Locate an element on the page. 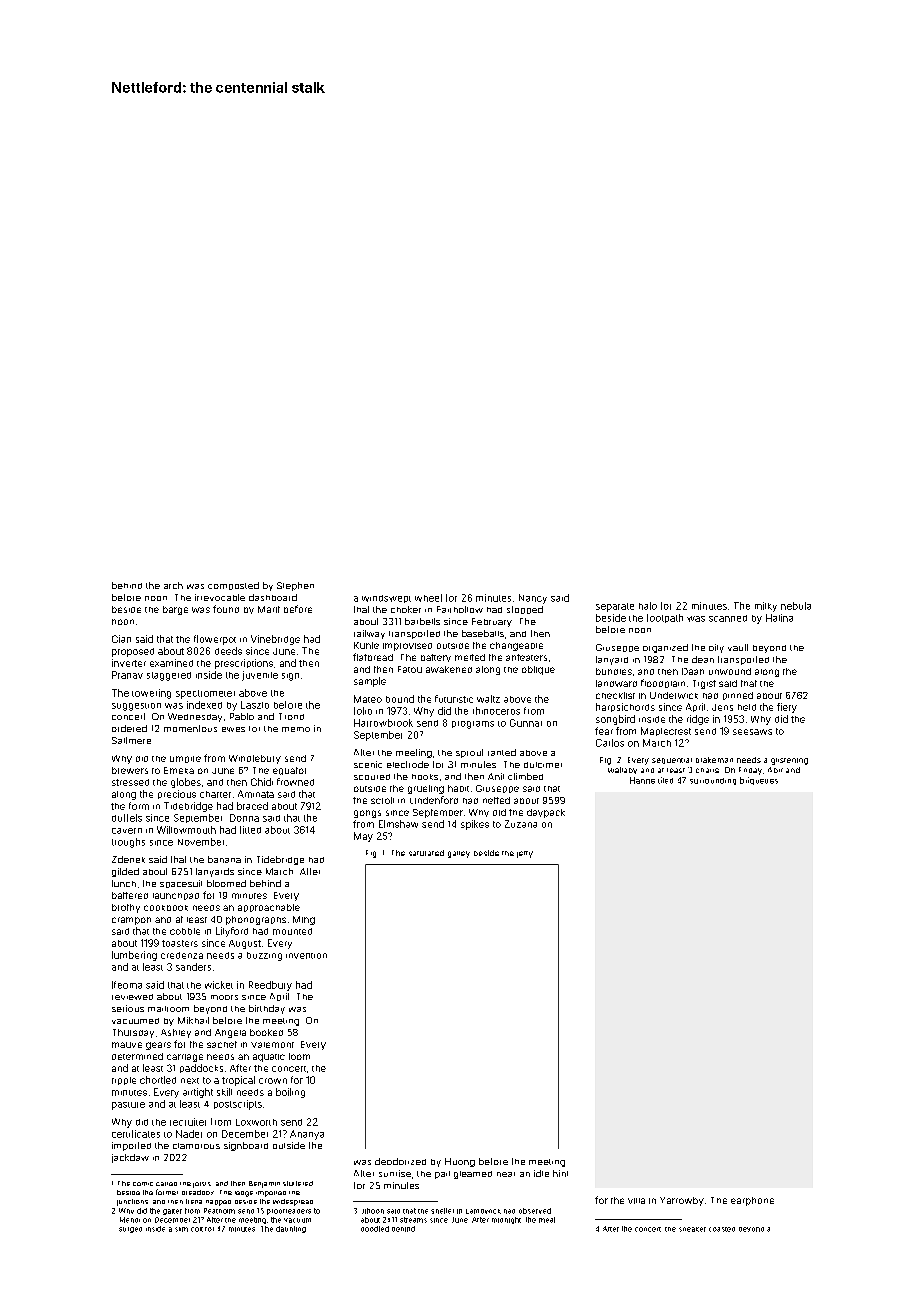  airtight is located at coordinates (198, 1093).
